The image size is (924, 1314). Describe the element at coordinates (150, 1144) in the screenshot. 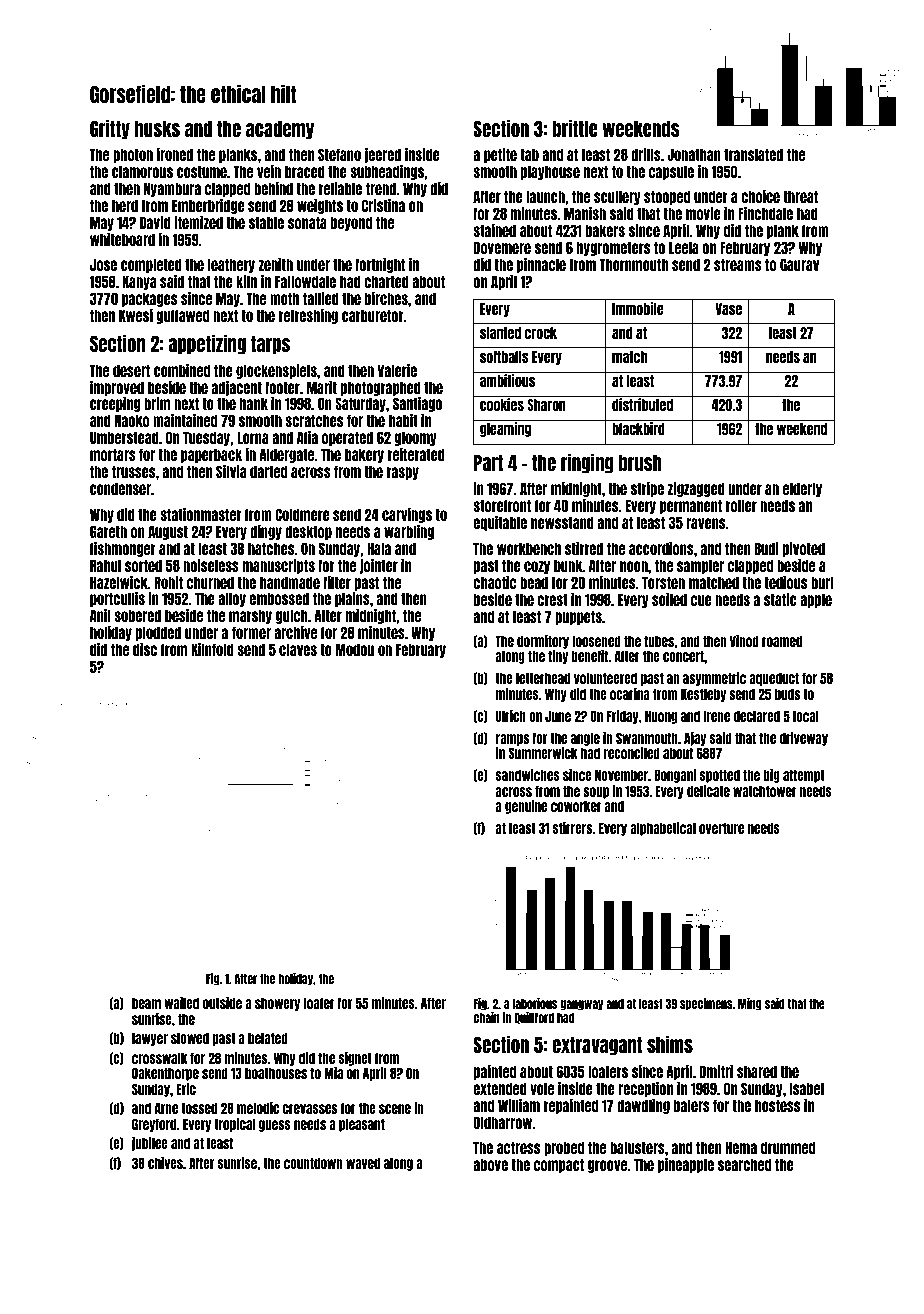

I see `jubilee` at that location.
